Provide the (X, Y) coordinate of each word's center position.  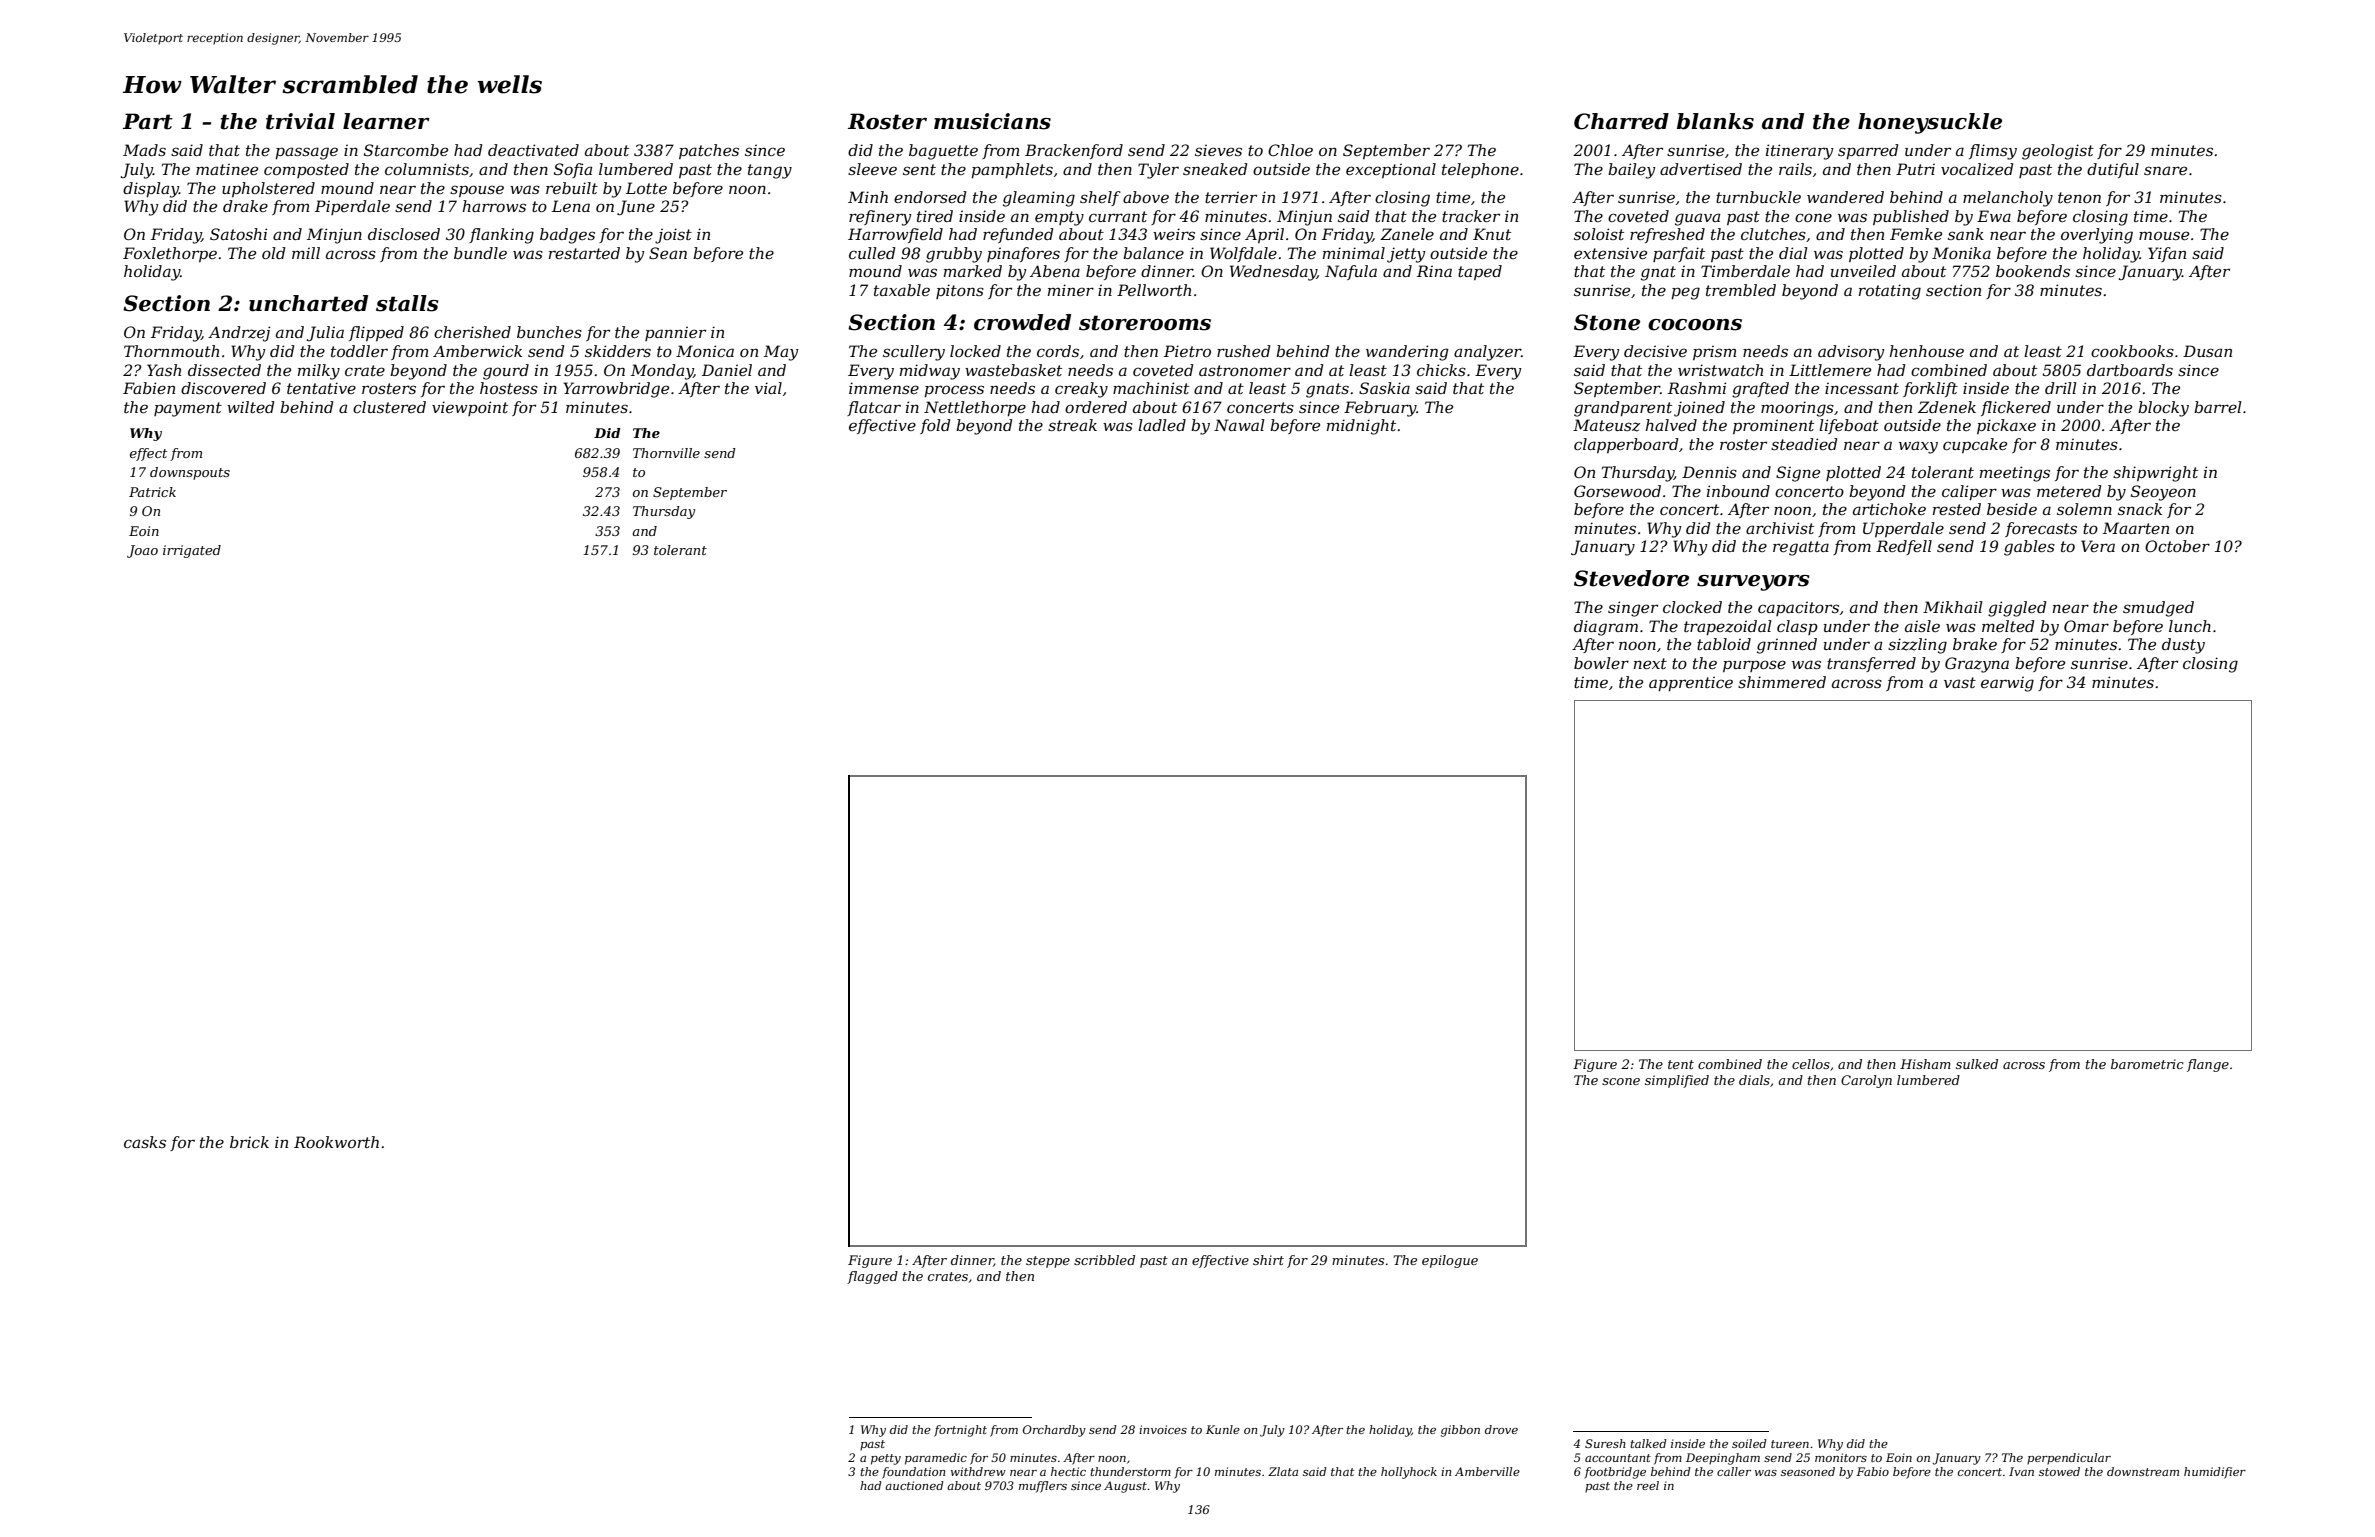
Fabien (149, 388)
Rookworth (336, 1142)
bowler (1601, 663)
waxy (1918, 447)
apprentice (1691, 683)
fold (935, 426)
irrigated (192, 551)
